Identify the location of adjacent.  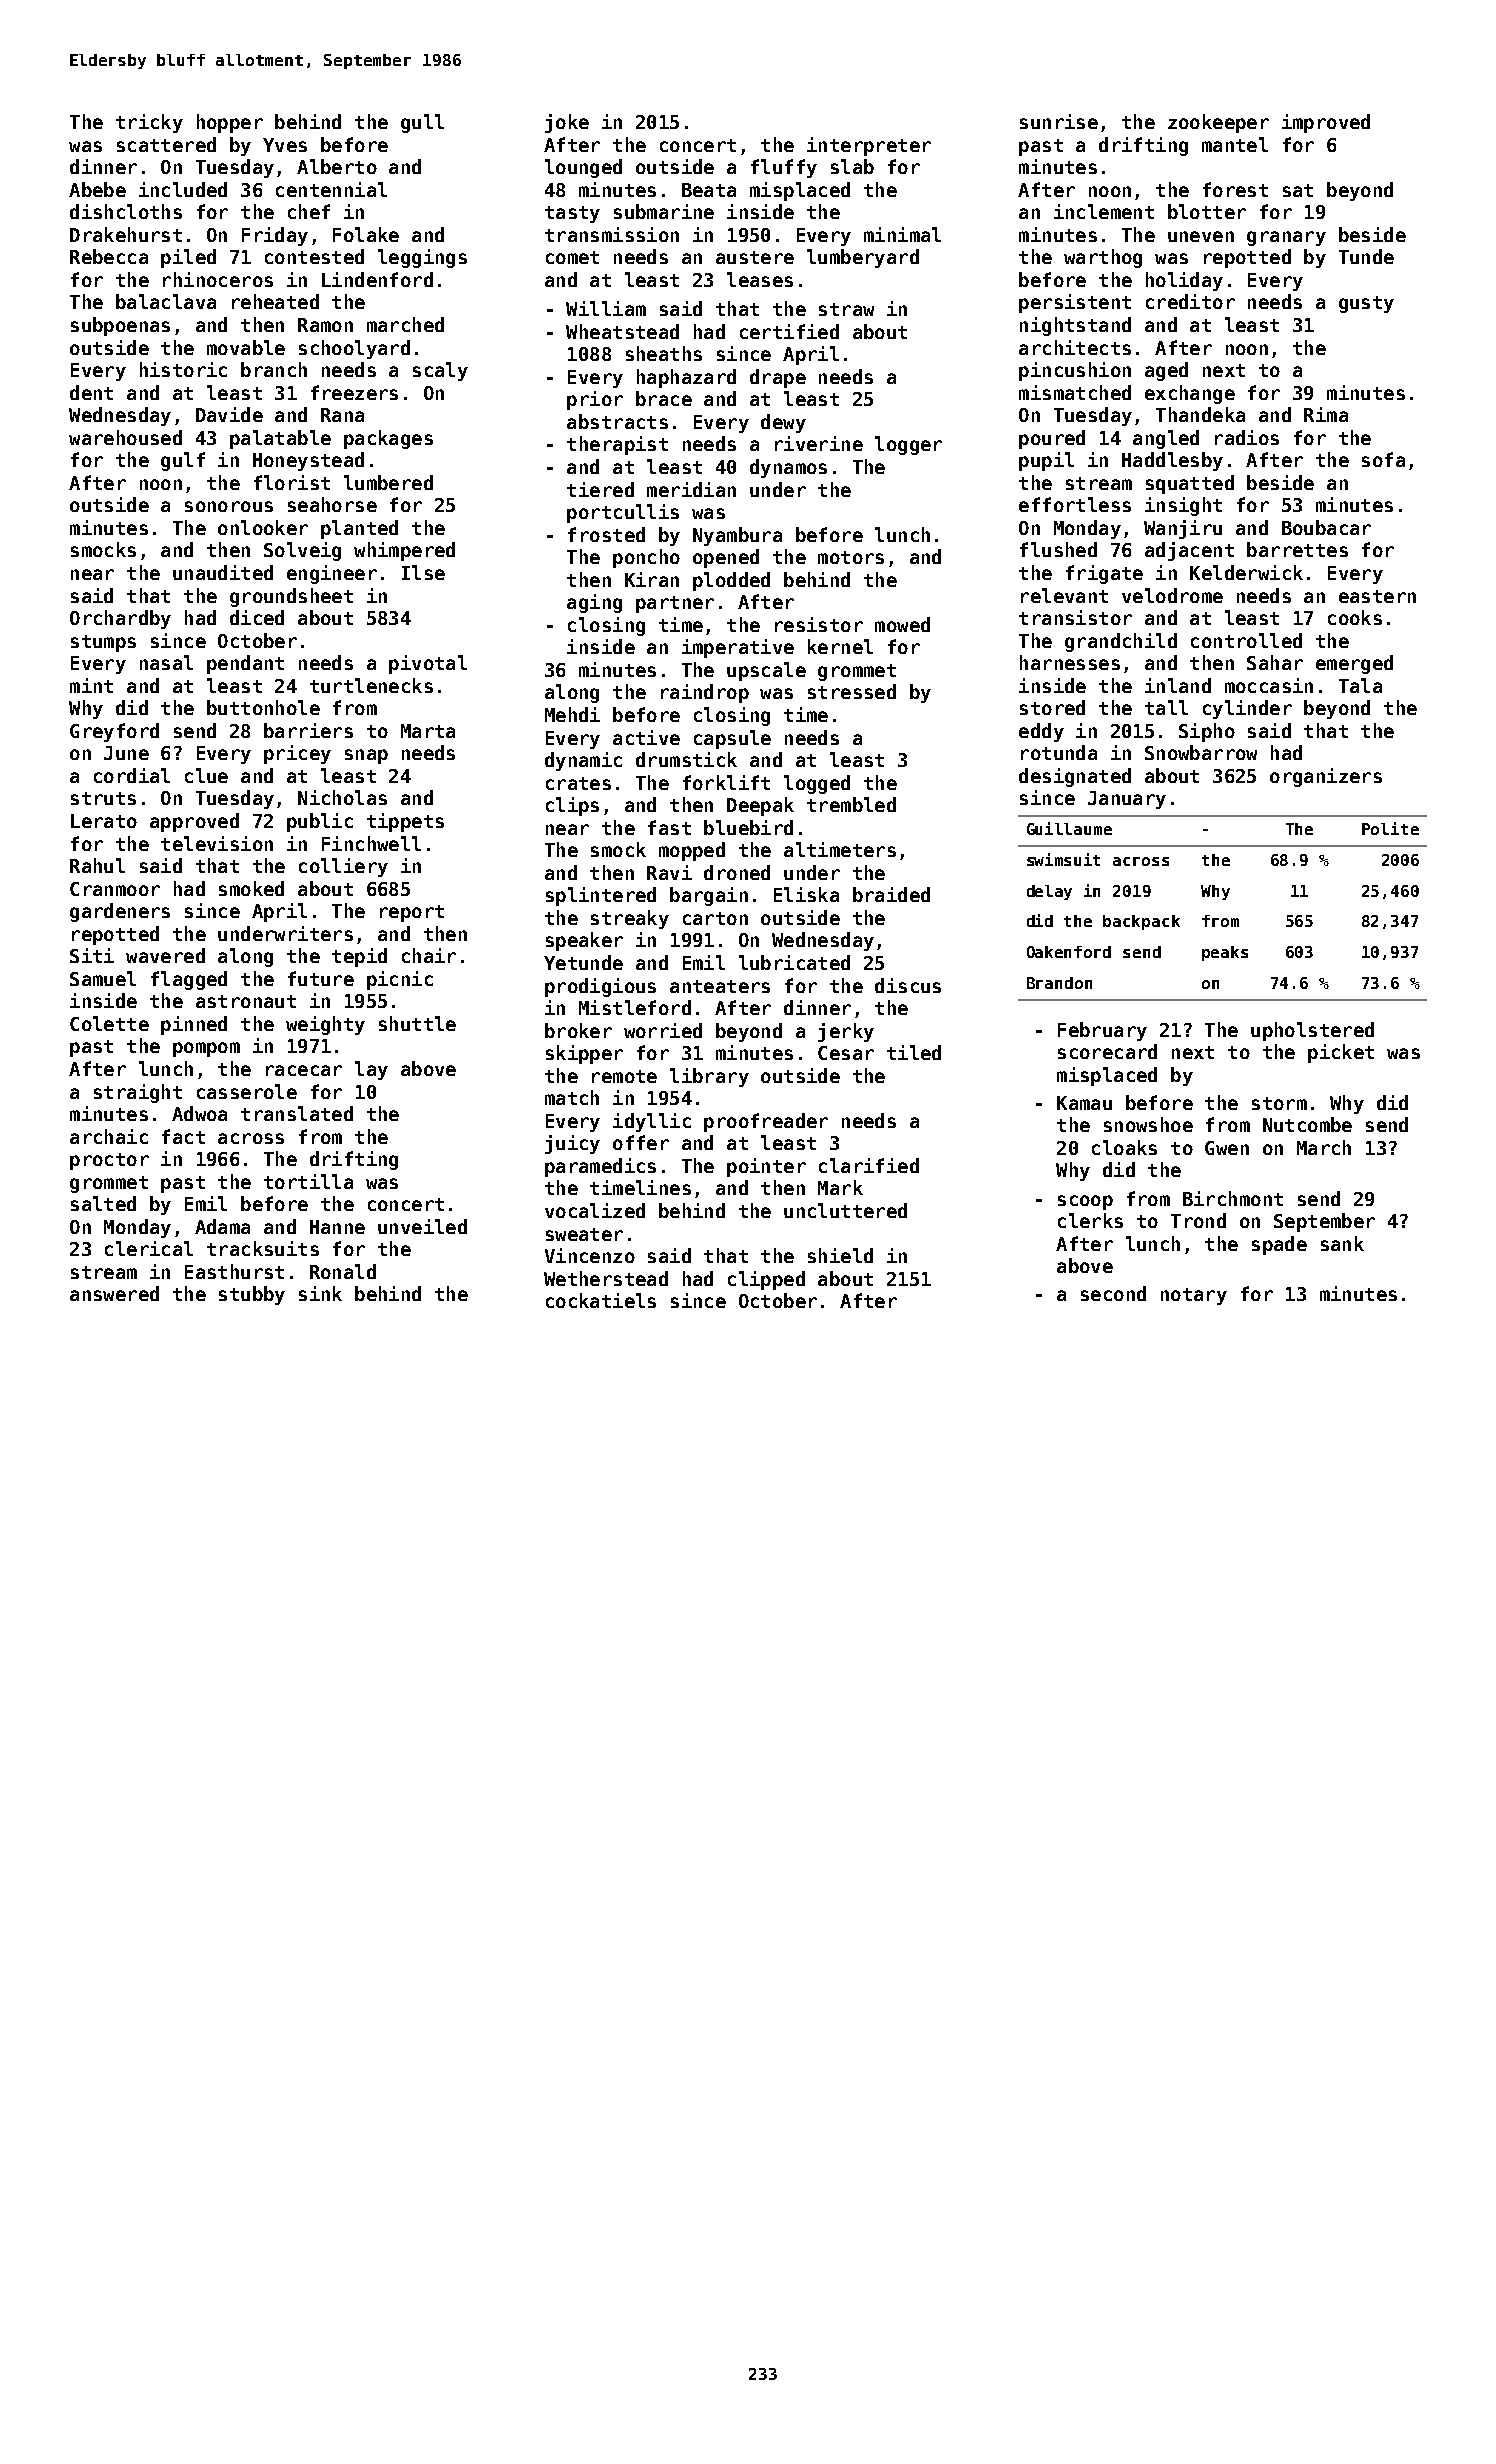
(1189, 551).
